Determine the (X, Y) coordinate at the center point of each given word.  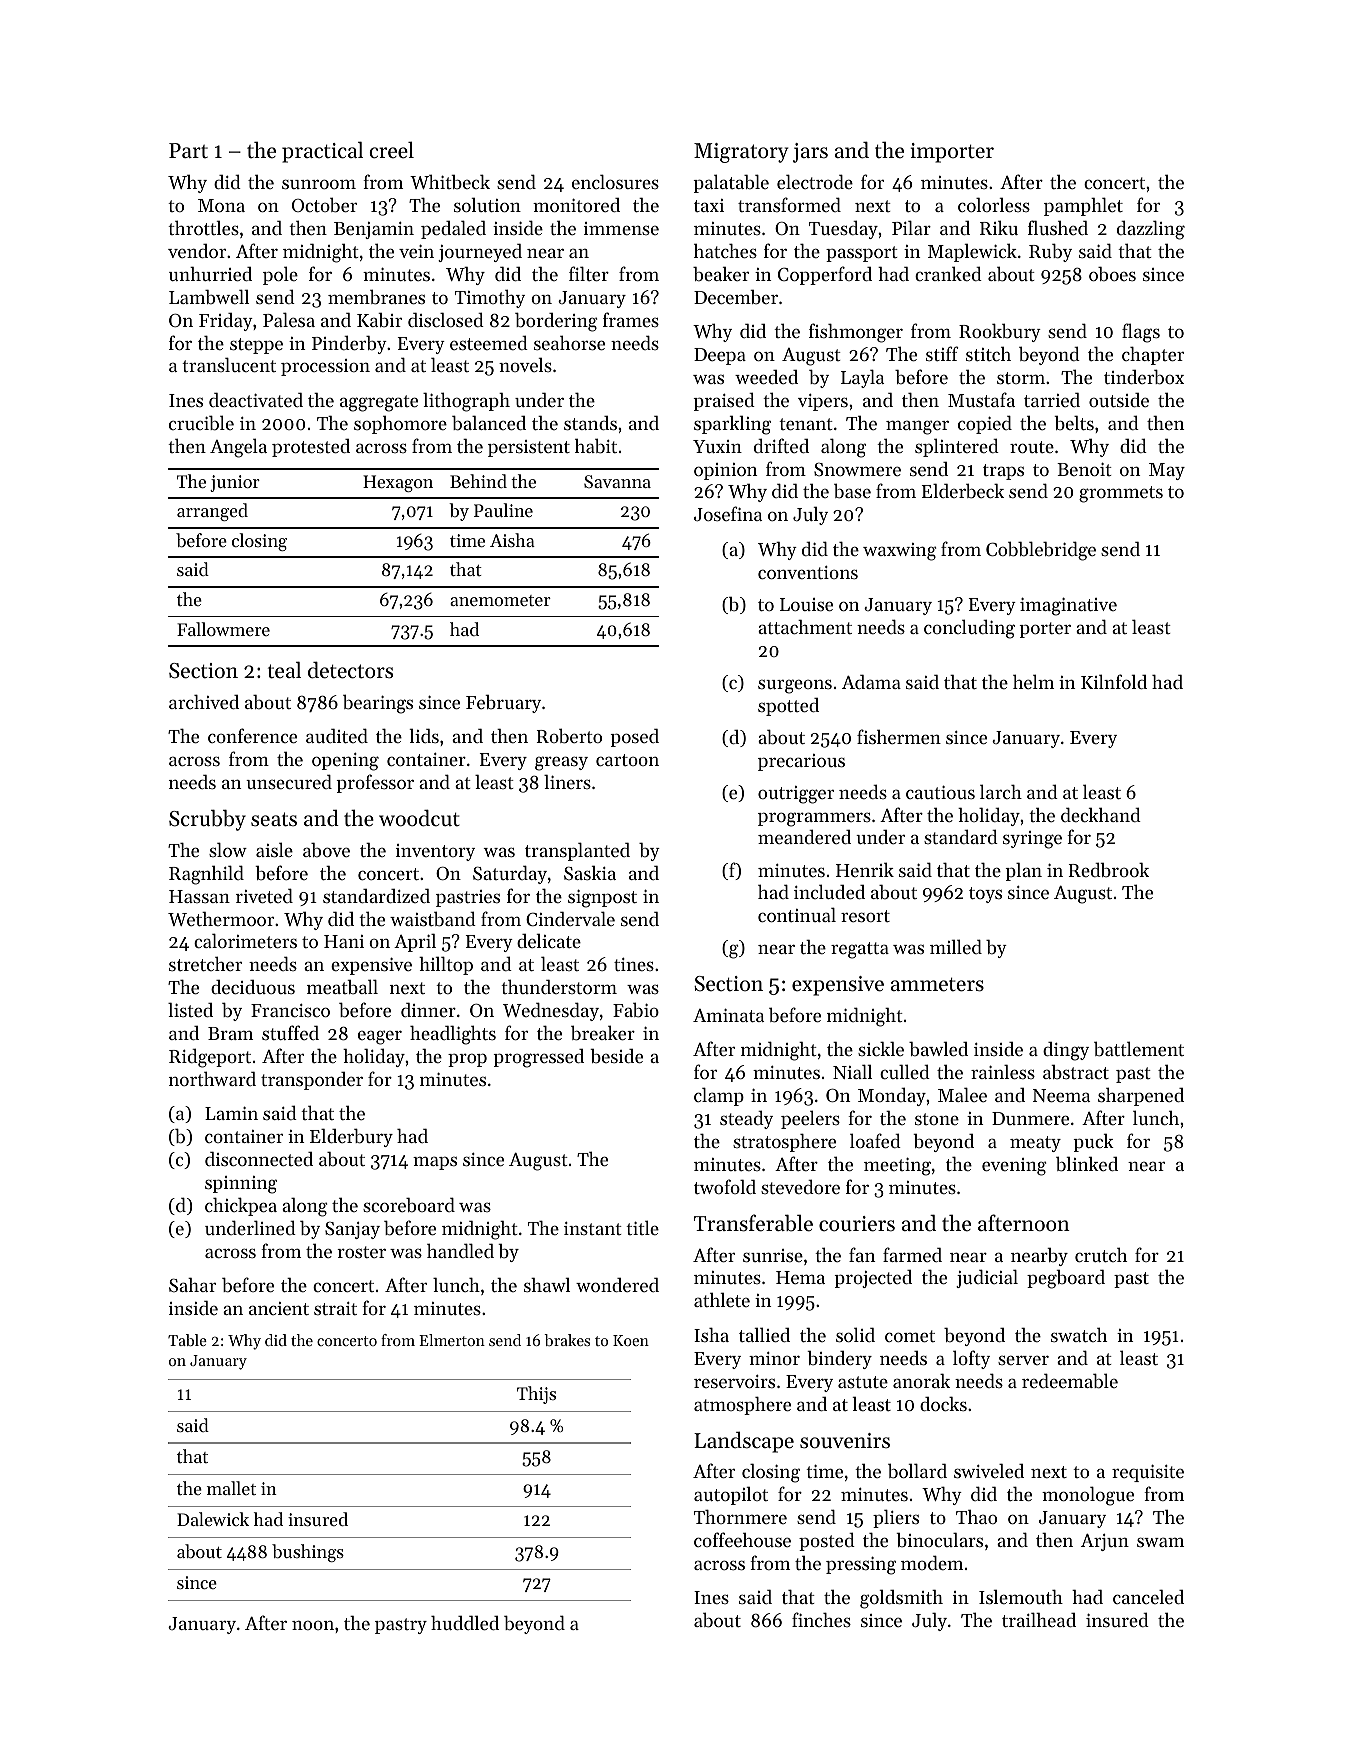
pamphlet (1083, 206)
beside (616, 1056)
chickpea (241, 1206)
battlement (1139, 1049)
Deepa (720, 356)
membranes (376, 297)
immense (621, 228)
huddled (465, 1622)
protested (311, 448)
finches (821, 1619)
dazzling (1151, 230)
